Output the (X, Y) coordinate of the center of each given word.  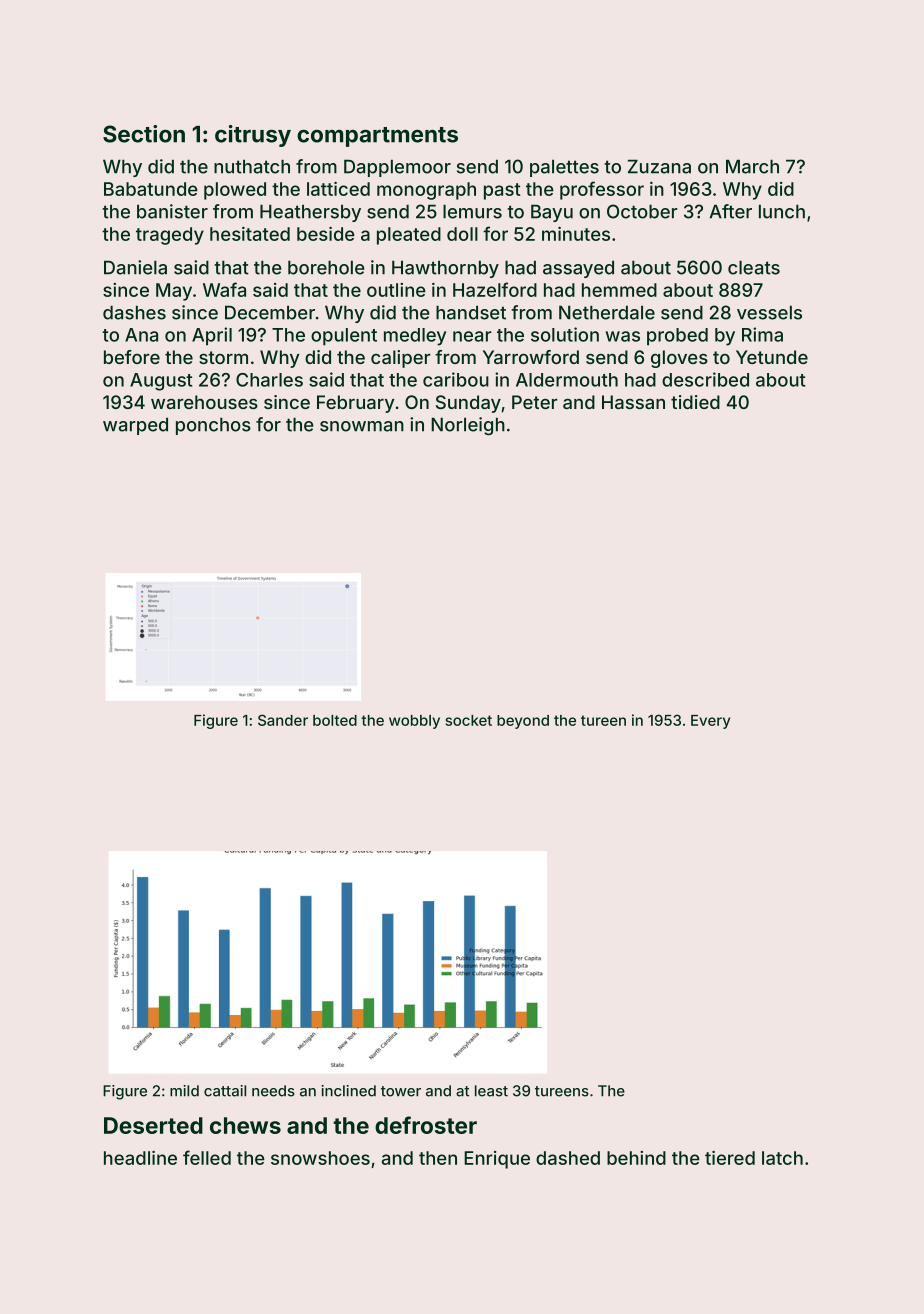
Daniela (135, 267)
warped (135, 426)
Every (710, 722)
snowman (362, 426)
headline (140, 1158)
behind (636, 1158)
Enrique (497, 1160)
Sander (283, 720)
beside (326, 234)
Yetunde (772, 357)
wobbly (414, 722)
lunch (782, 211)
